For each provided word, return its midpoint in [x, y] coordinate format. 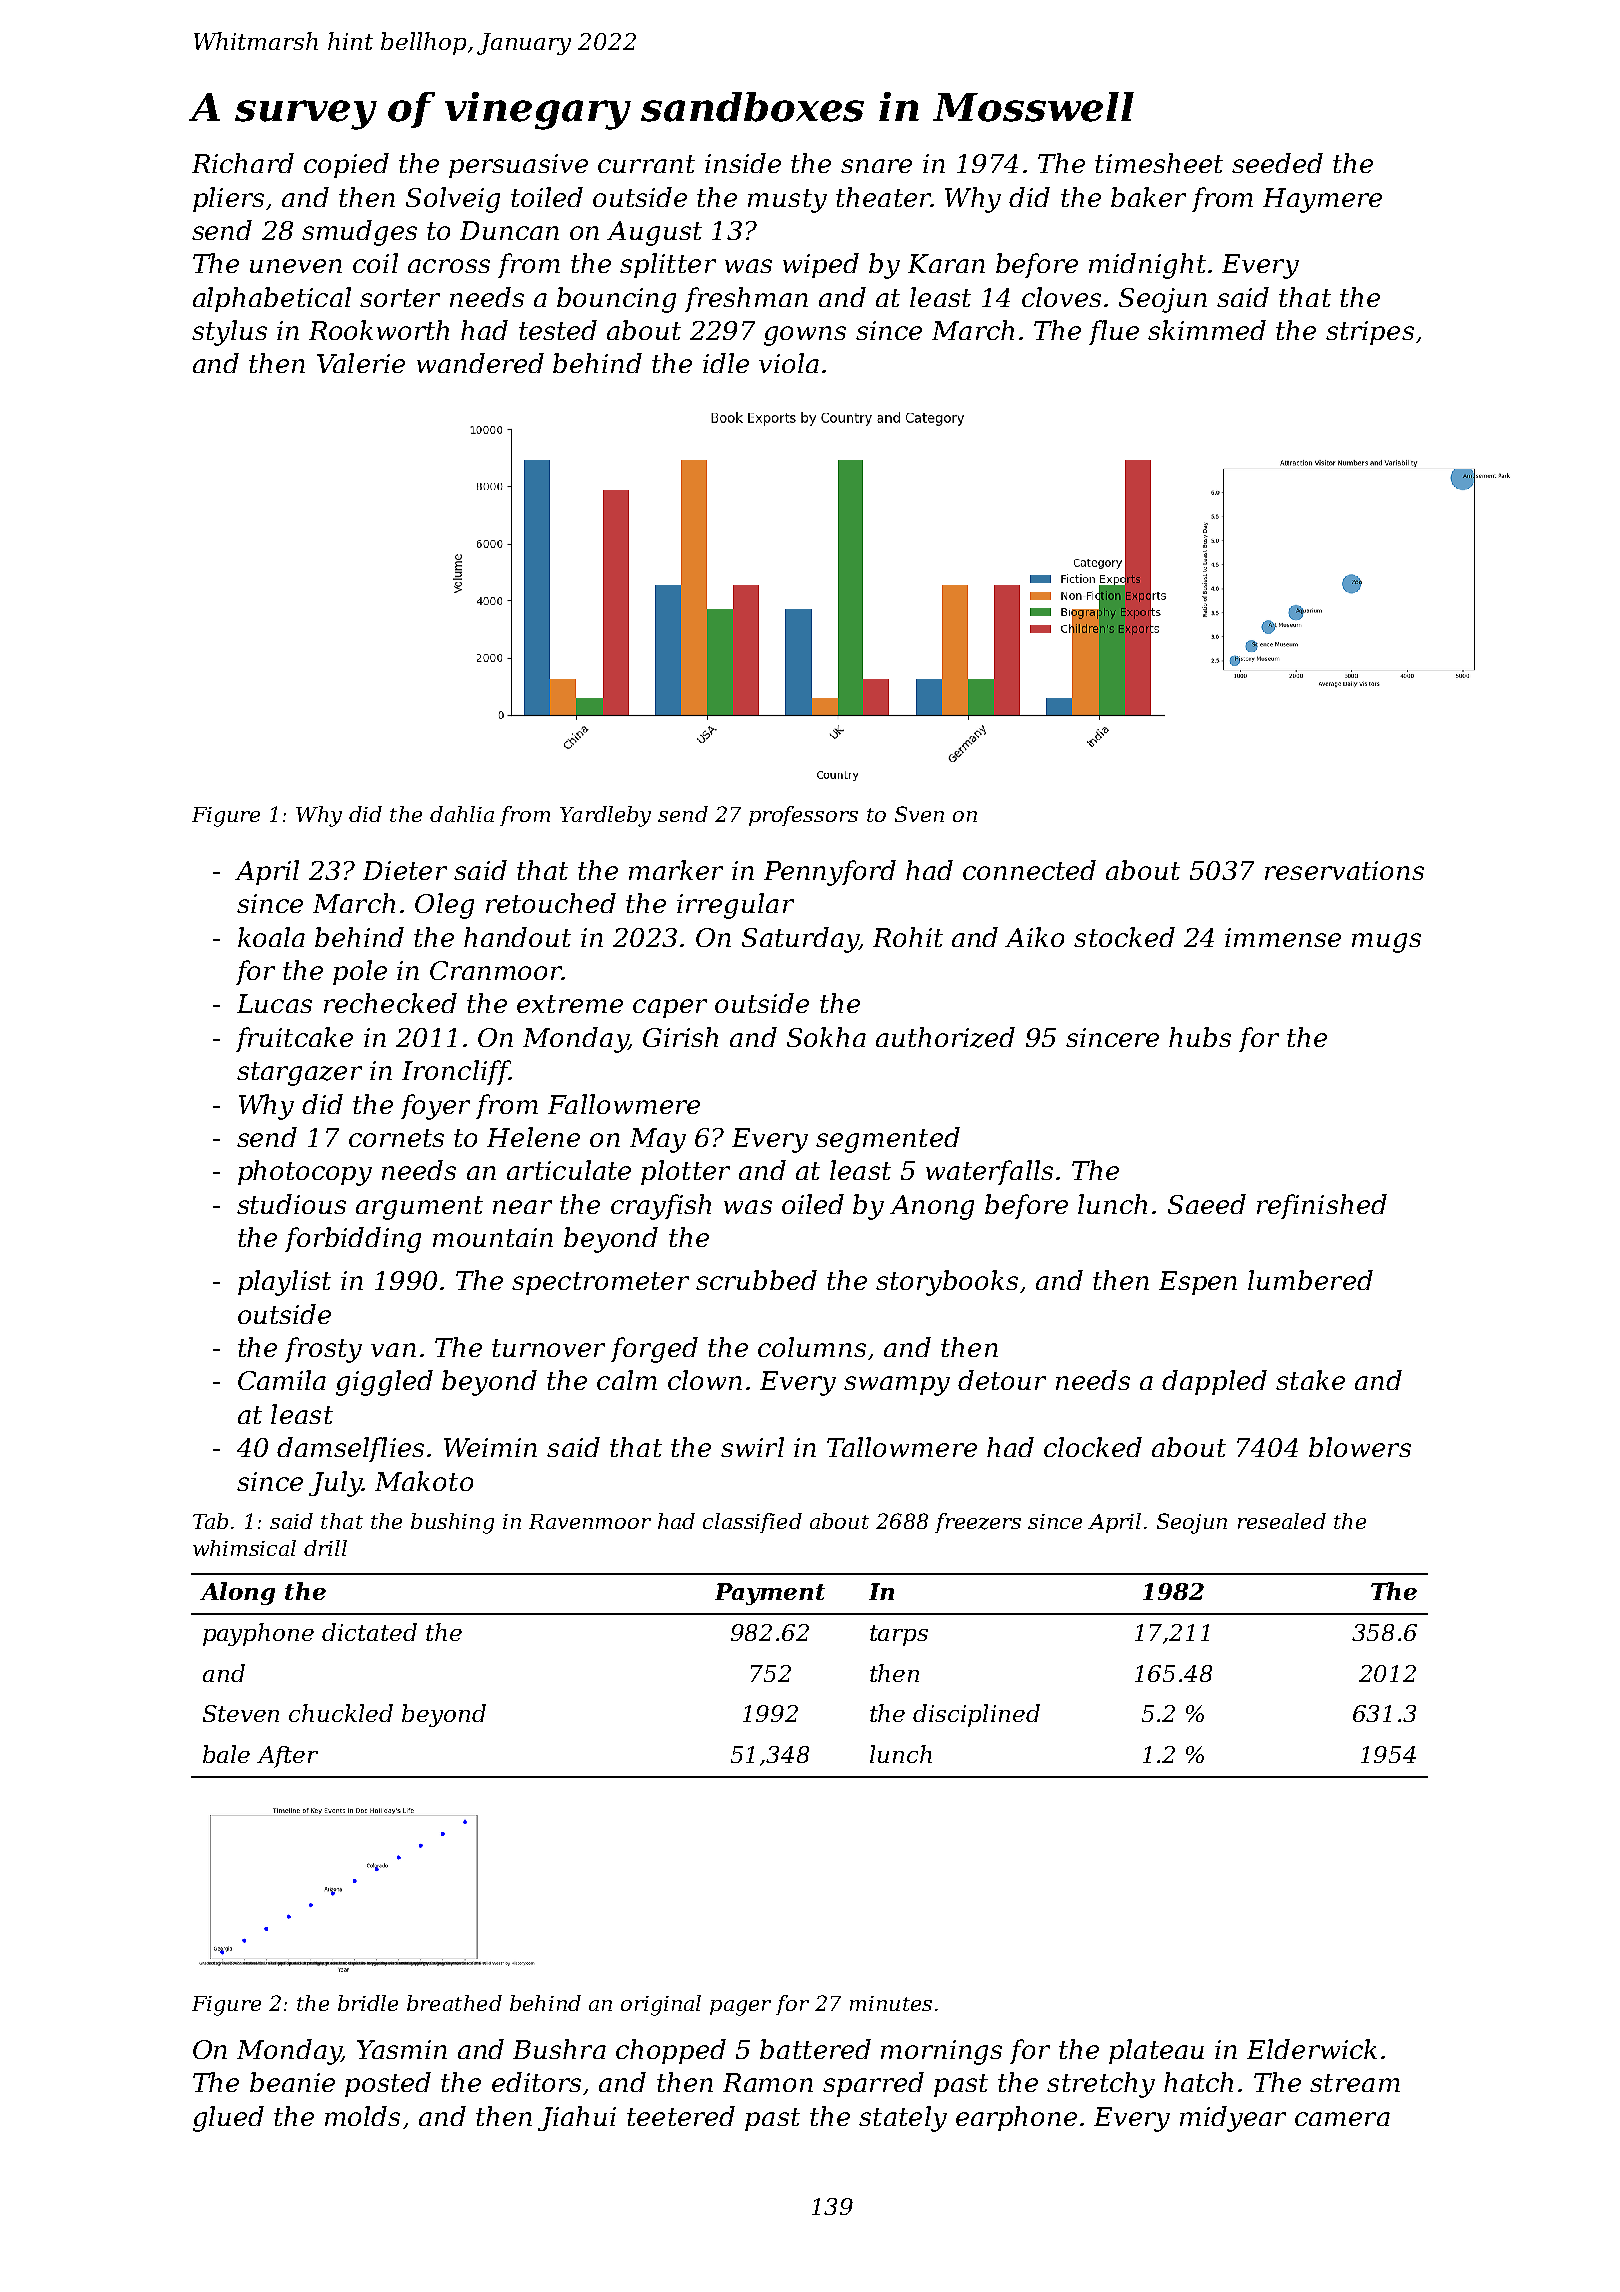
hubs [1200, 1037]
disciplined [976, 1715]
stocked [1124, 937]
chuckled [341, 1713]
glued [228, 2119]
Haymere [1322, 200]
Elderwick [1312, 2049]
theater [883, 197]
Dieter [405, 870]
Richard [243, 163]
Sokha [826, 1037]
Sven [919, 814]
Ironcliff [456, 1072]
